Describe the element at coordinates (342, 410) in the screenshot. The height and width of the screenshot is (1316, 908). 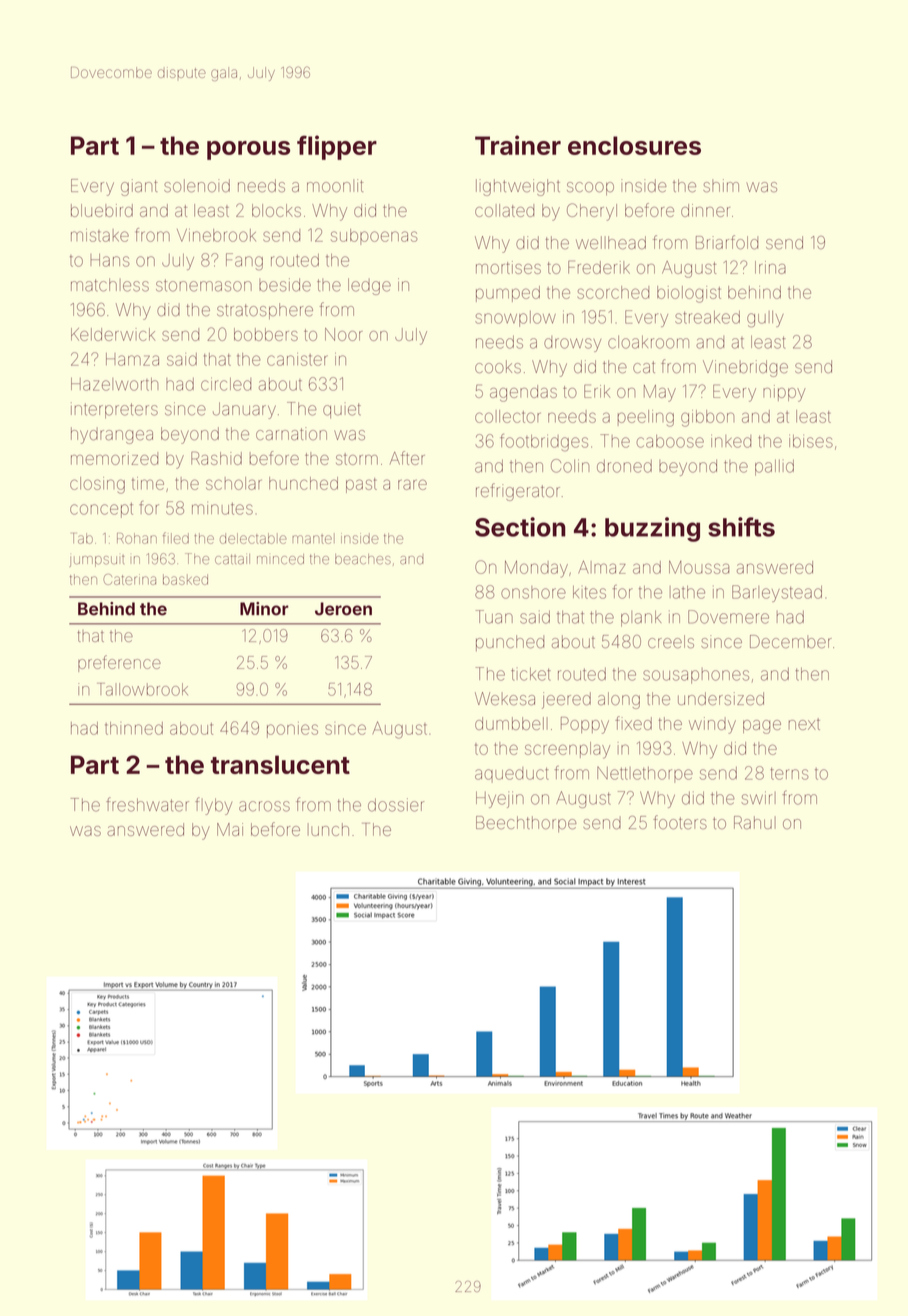
I see `quiet` at that location.
